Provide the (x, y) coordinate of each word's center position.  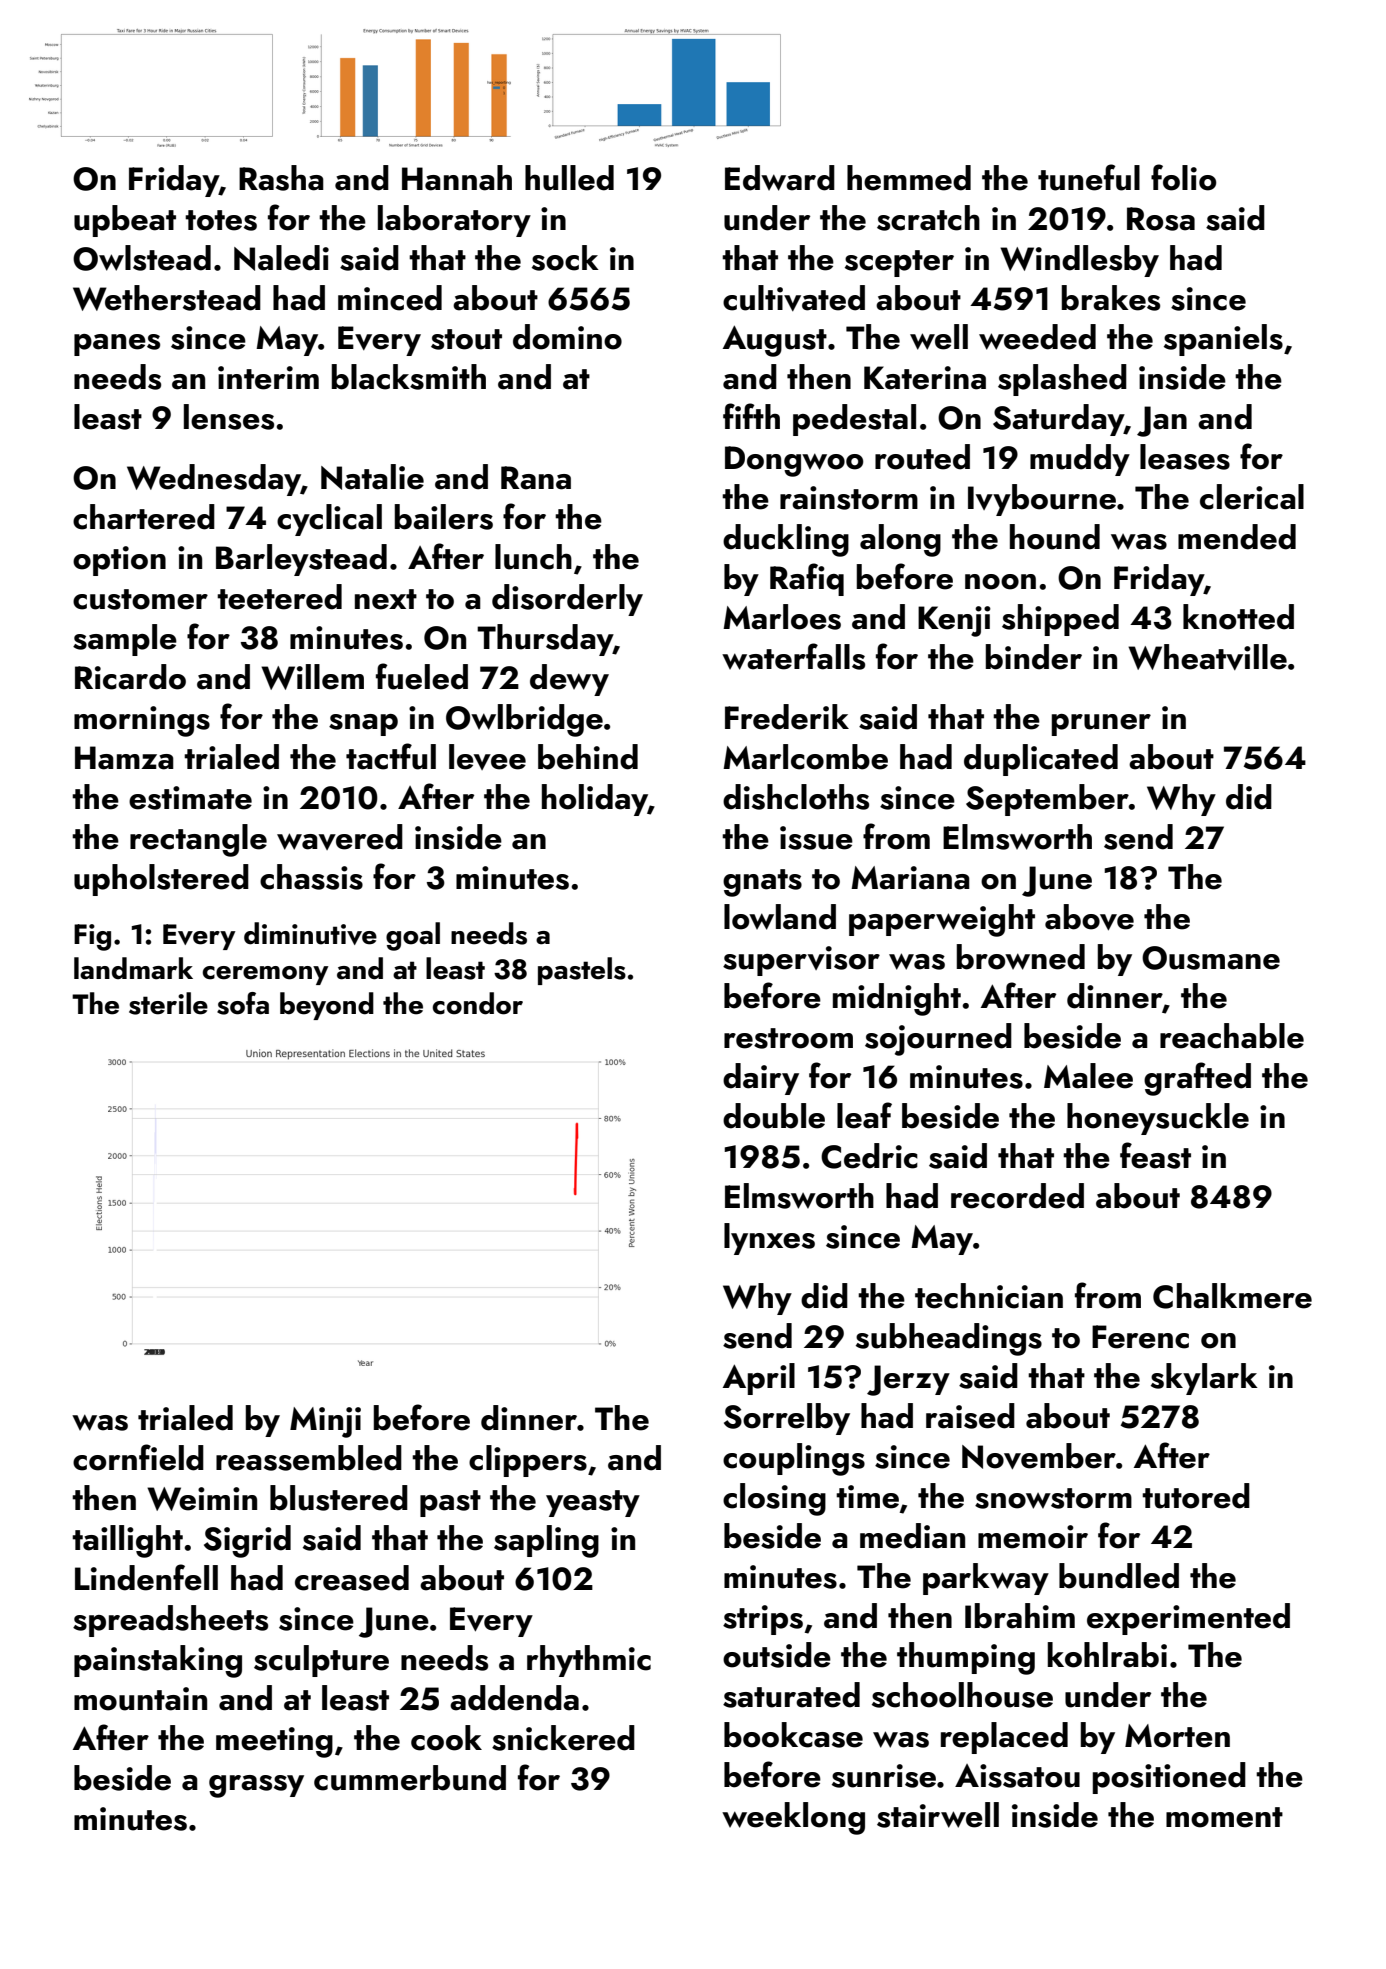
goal (413, 936)
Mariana (910, 878)
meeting (274, 1742)
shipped (1060, 620)
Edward (780, 178)
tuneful (1089, 177)
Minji (325, 1422)
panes (117, 345)
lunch (533, 557)
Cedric (869, 1156)
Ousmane (1211, 958)
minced (390, 298)
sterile (168, 1003)
